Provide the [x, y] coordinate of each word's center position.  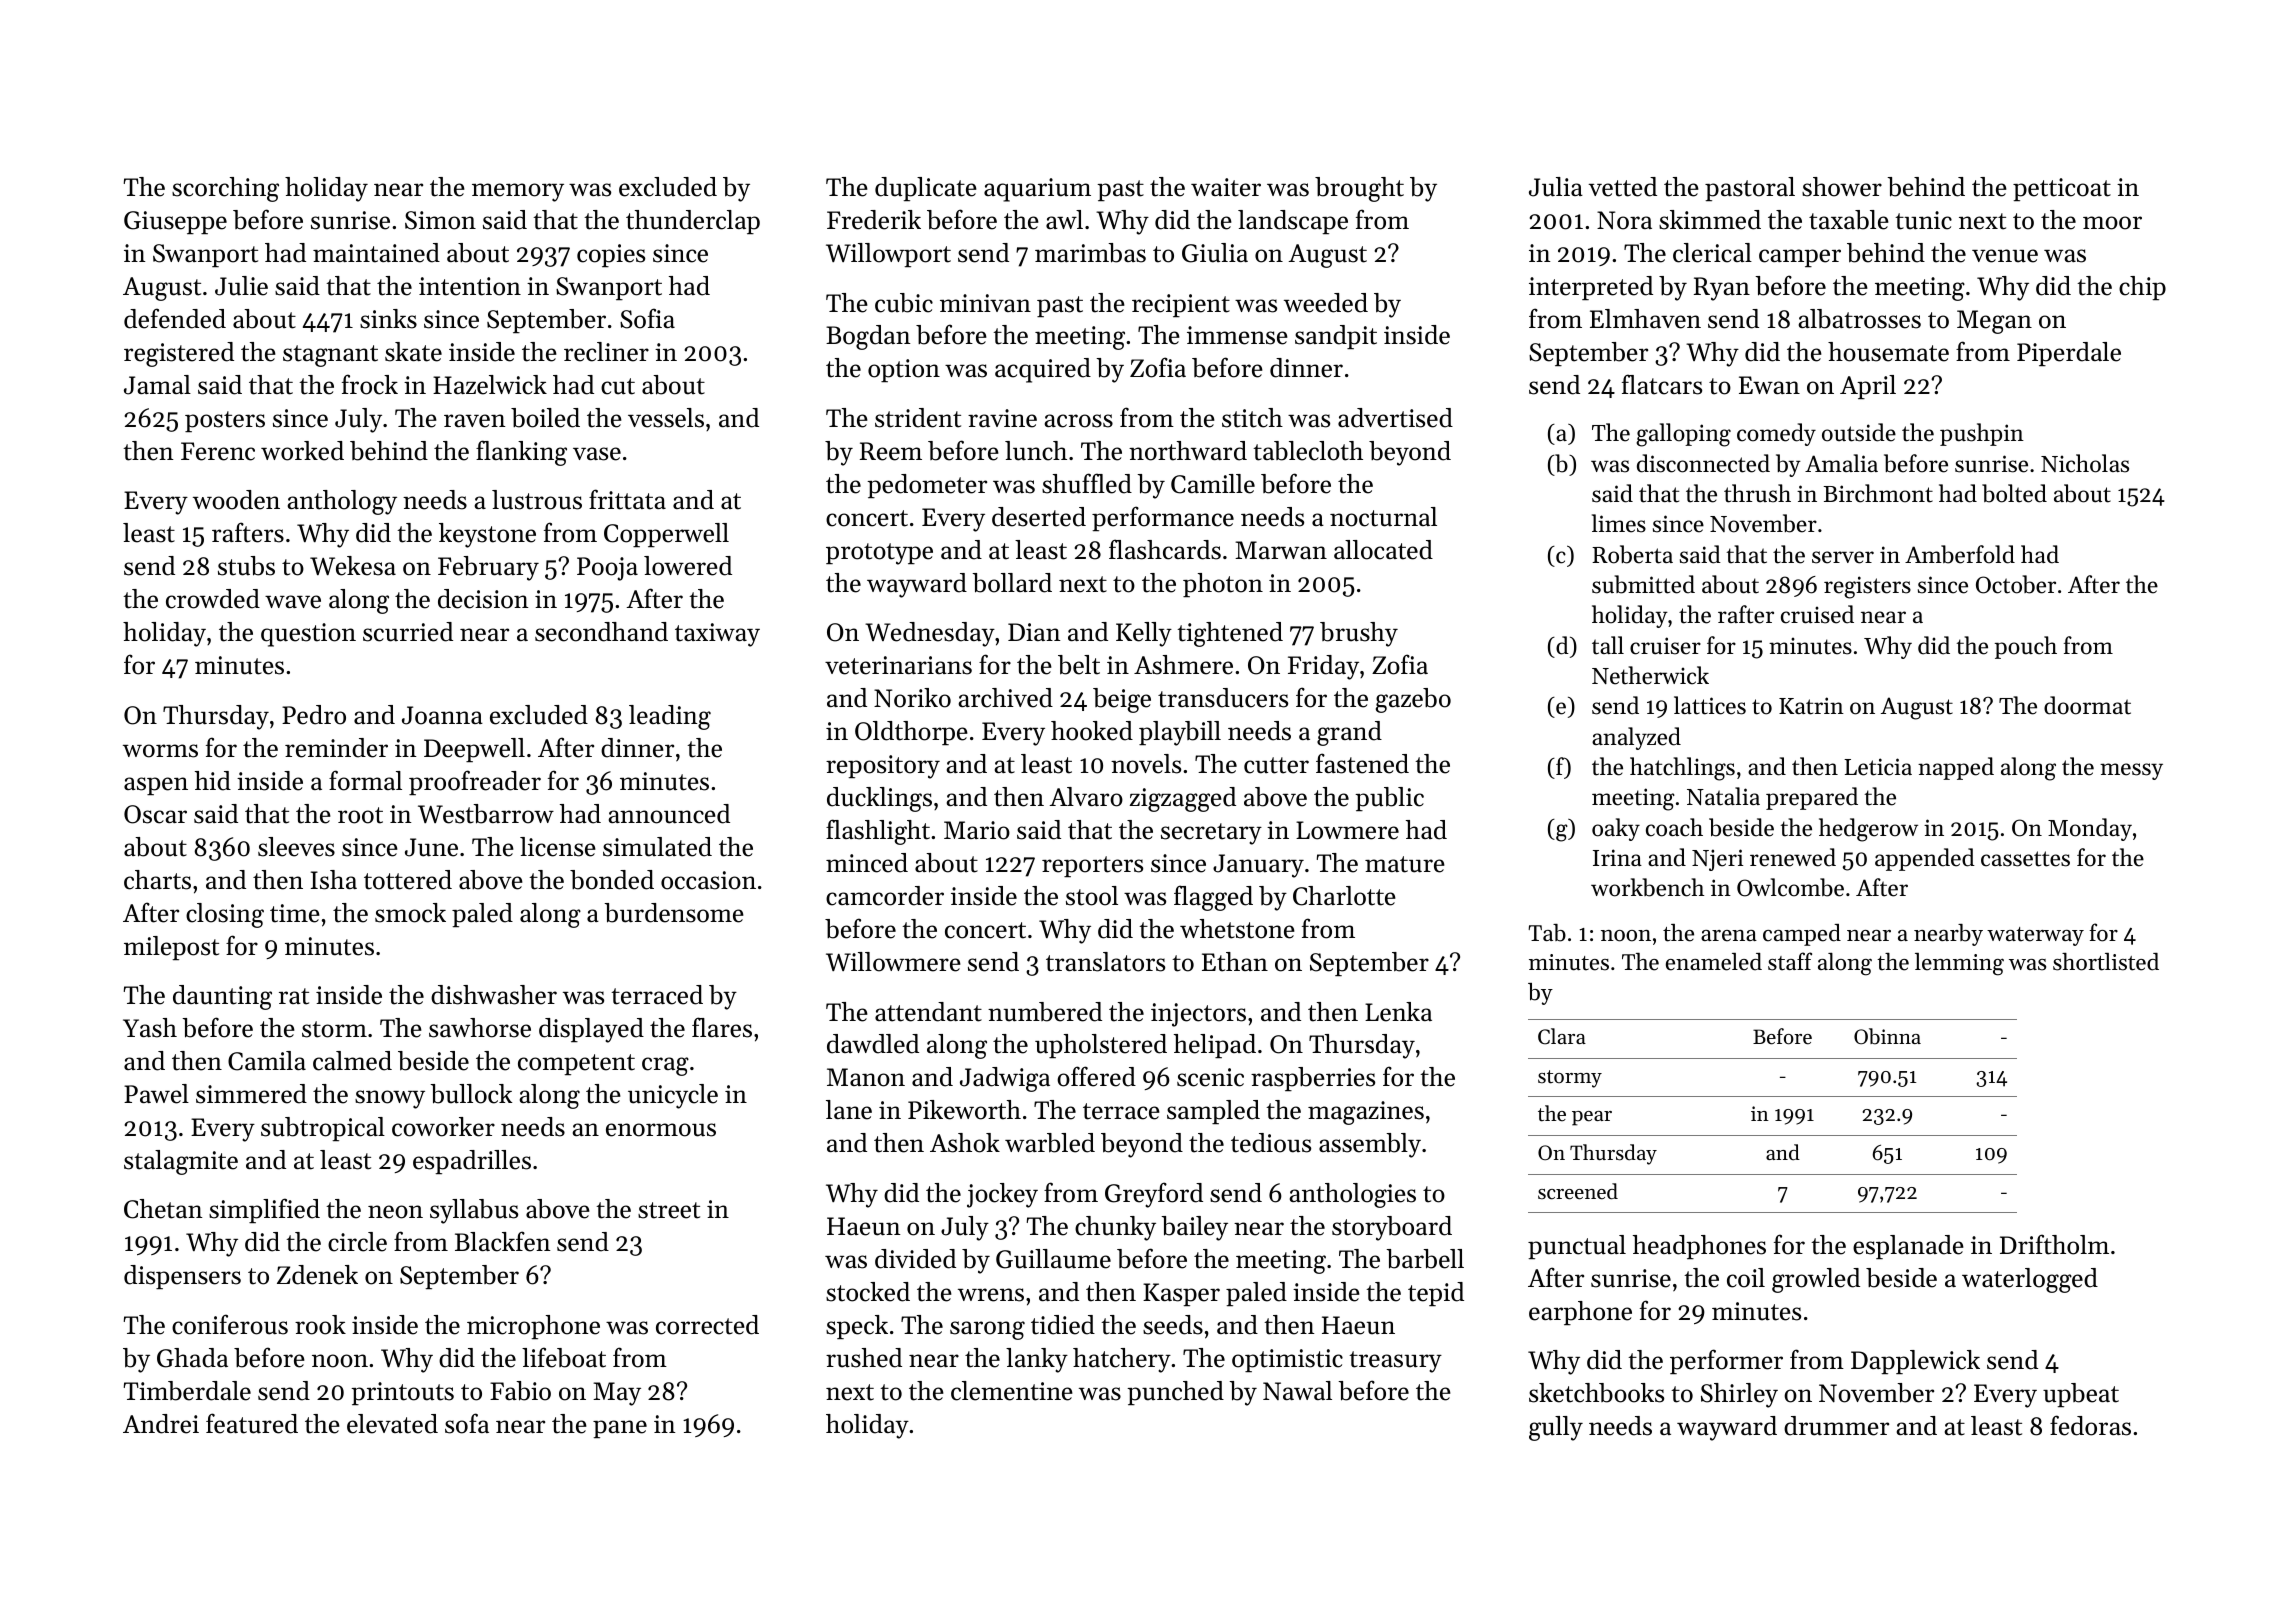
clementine [1012, 1391]
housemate [1888, 352]
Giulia [1215, 253]
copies [611, 255]
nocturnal [1383, 517]
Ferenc [218, 451]
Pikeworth [964, 1110]
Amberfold [1960, 554]
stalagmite [181, 1162]
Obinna [1887, 1036]
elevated [392, 1424]
